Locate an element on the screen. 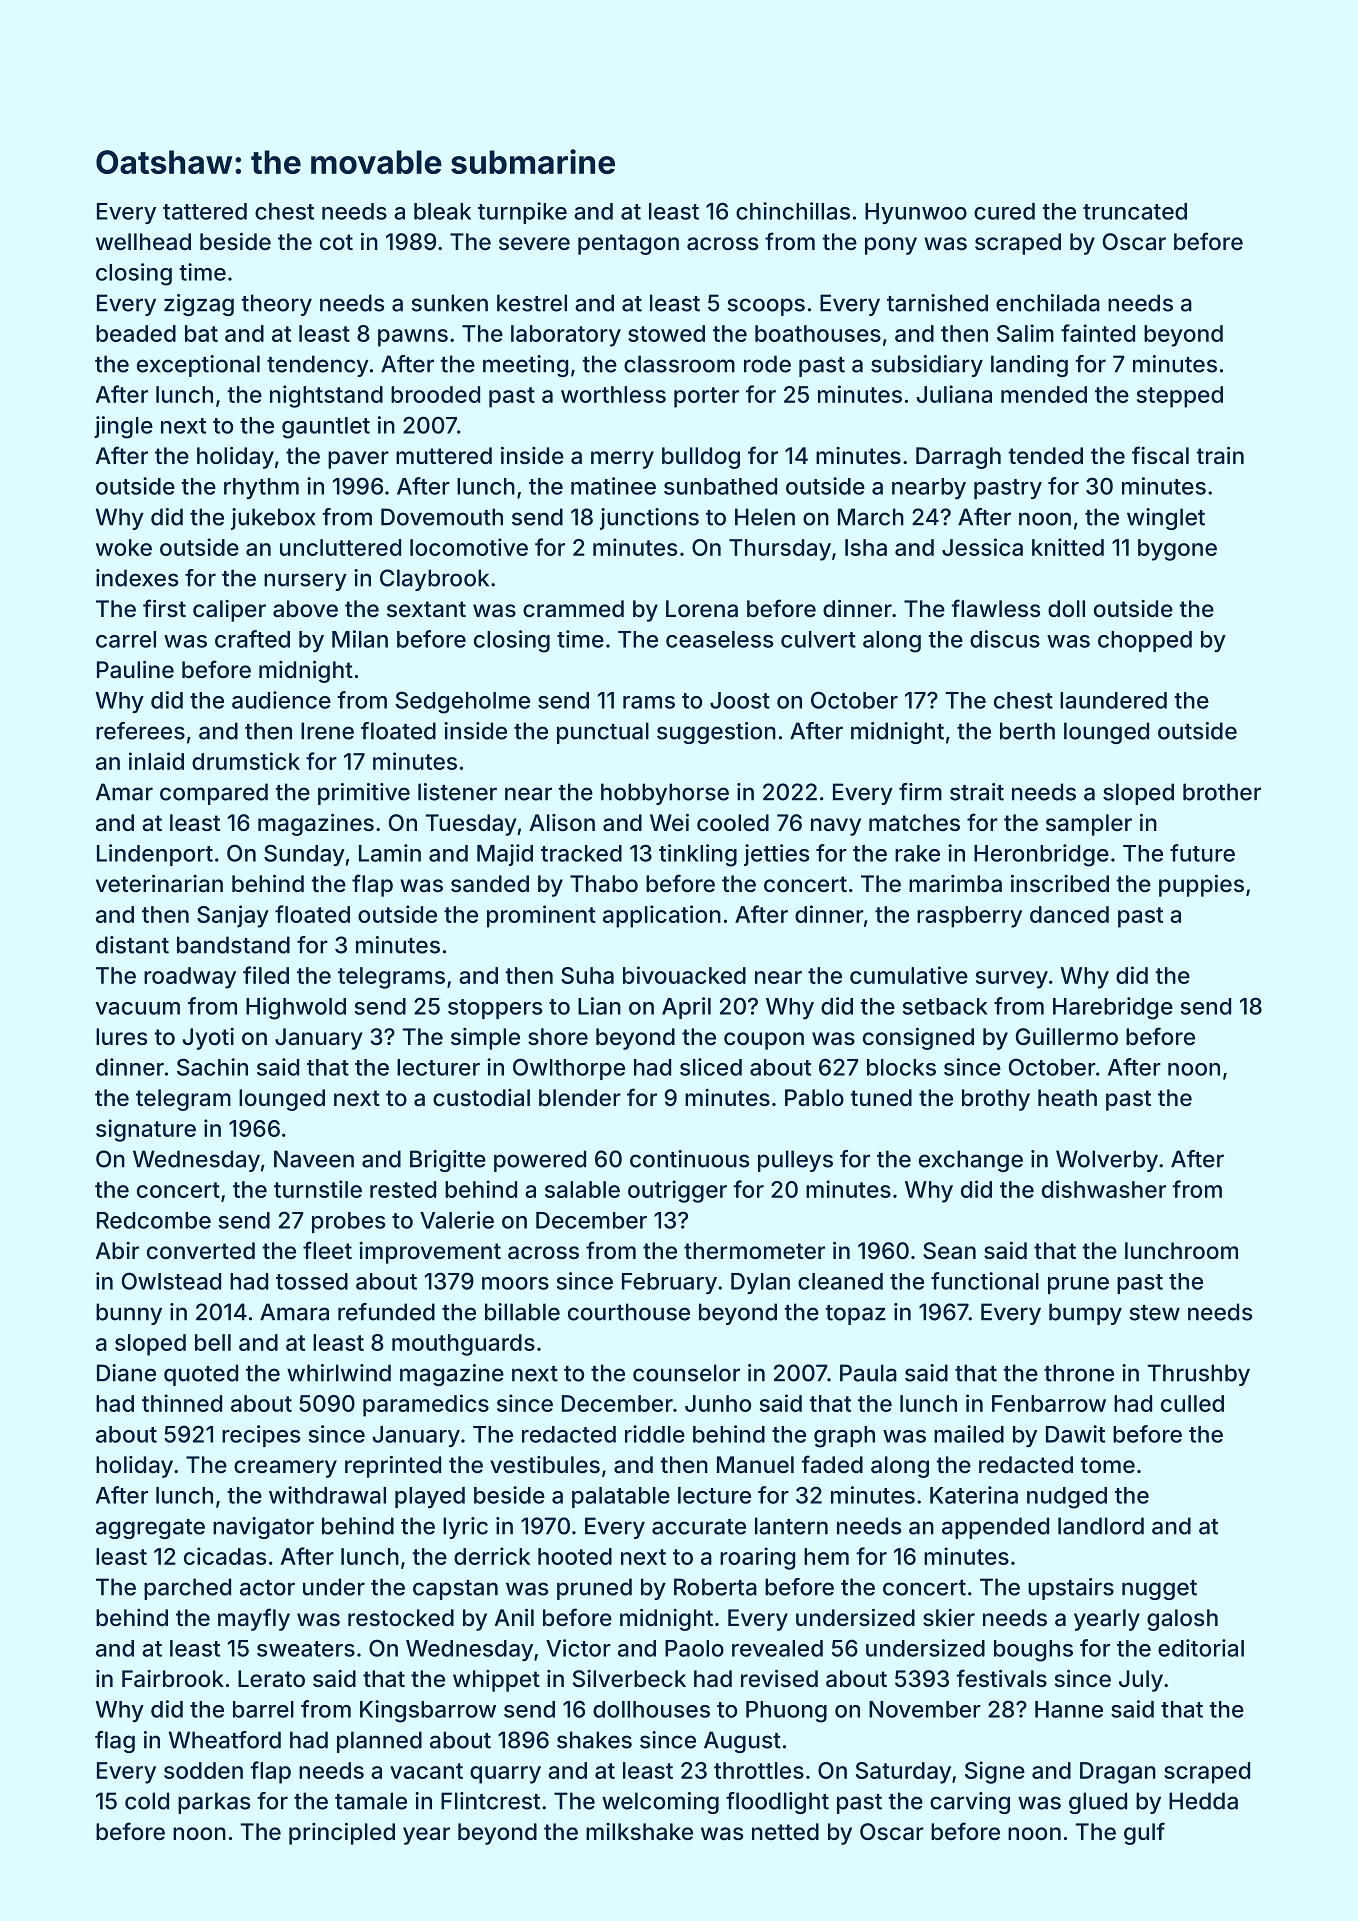 The height and width of the screenshot is (1921, 1358). principled is located at coordinates (342, 1834).
